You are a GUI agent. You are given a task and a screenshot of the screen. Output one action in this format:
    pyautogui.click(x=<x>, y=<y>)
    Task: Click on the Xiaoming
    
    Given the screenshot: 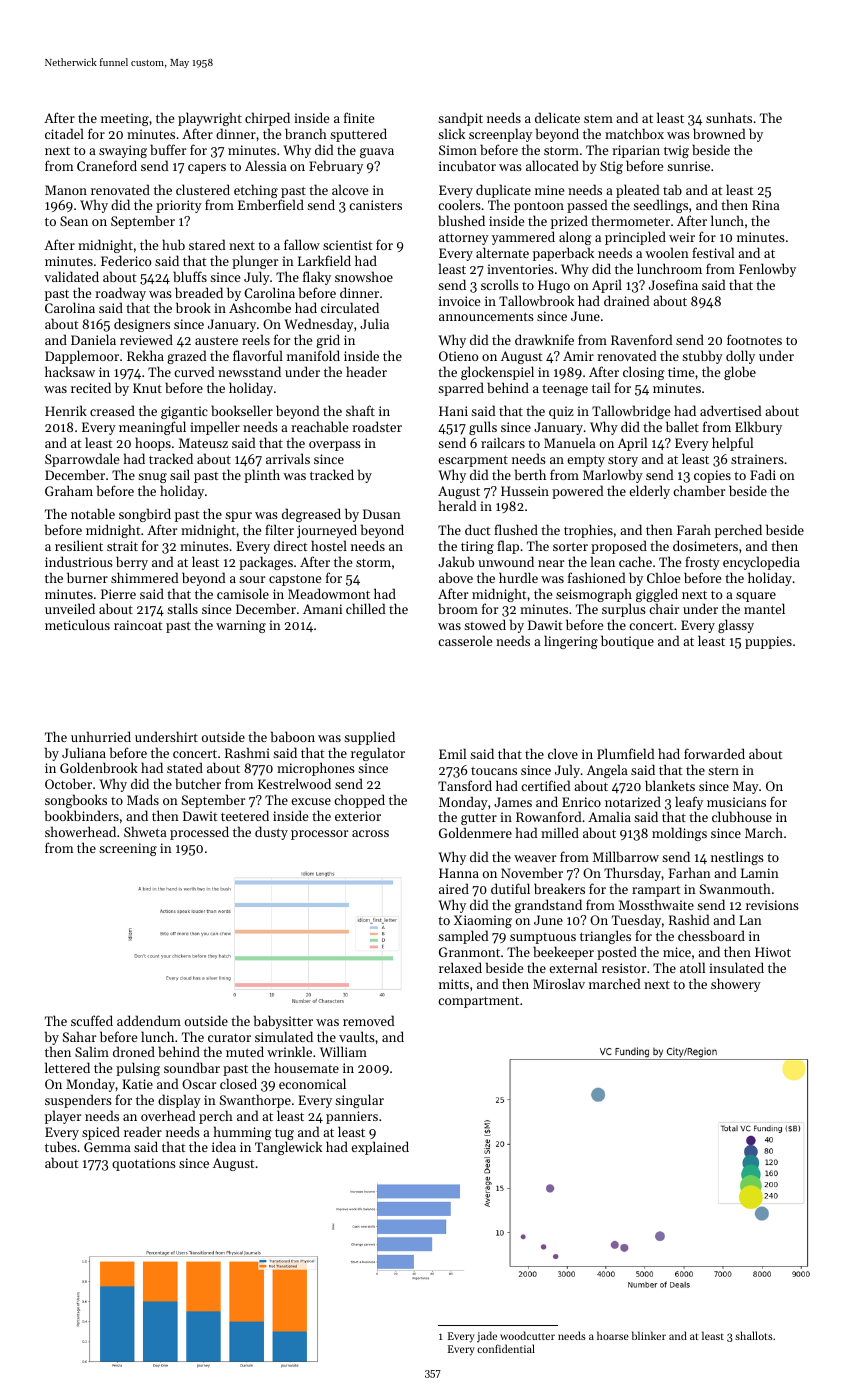 What is the action you would take?
    pyautogui.click(x=483, y=921)
